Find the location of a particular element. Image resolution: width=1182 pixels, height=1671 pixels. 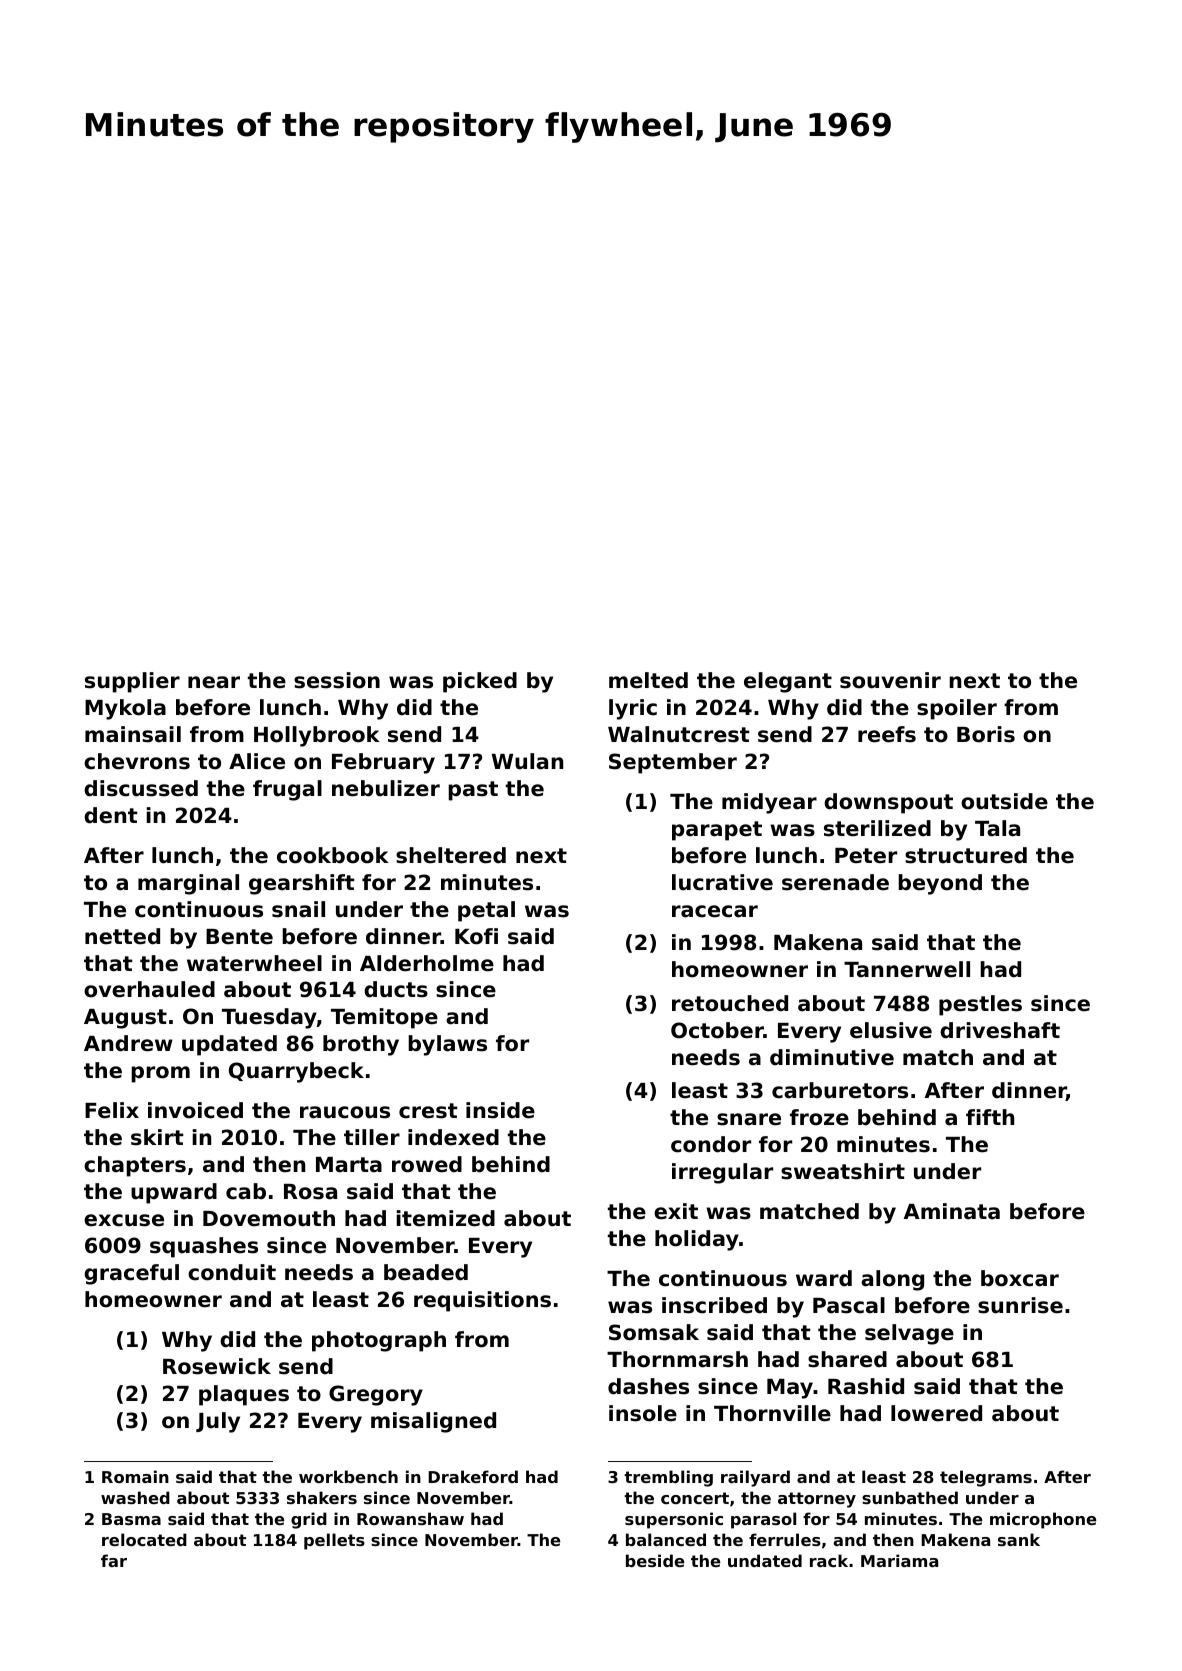

bylaws is located at coordinates (447, 1045).
